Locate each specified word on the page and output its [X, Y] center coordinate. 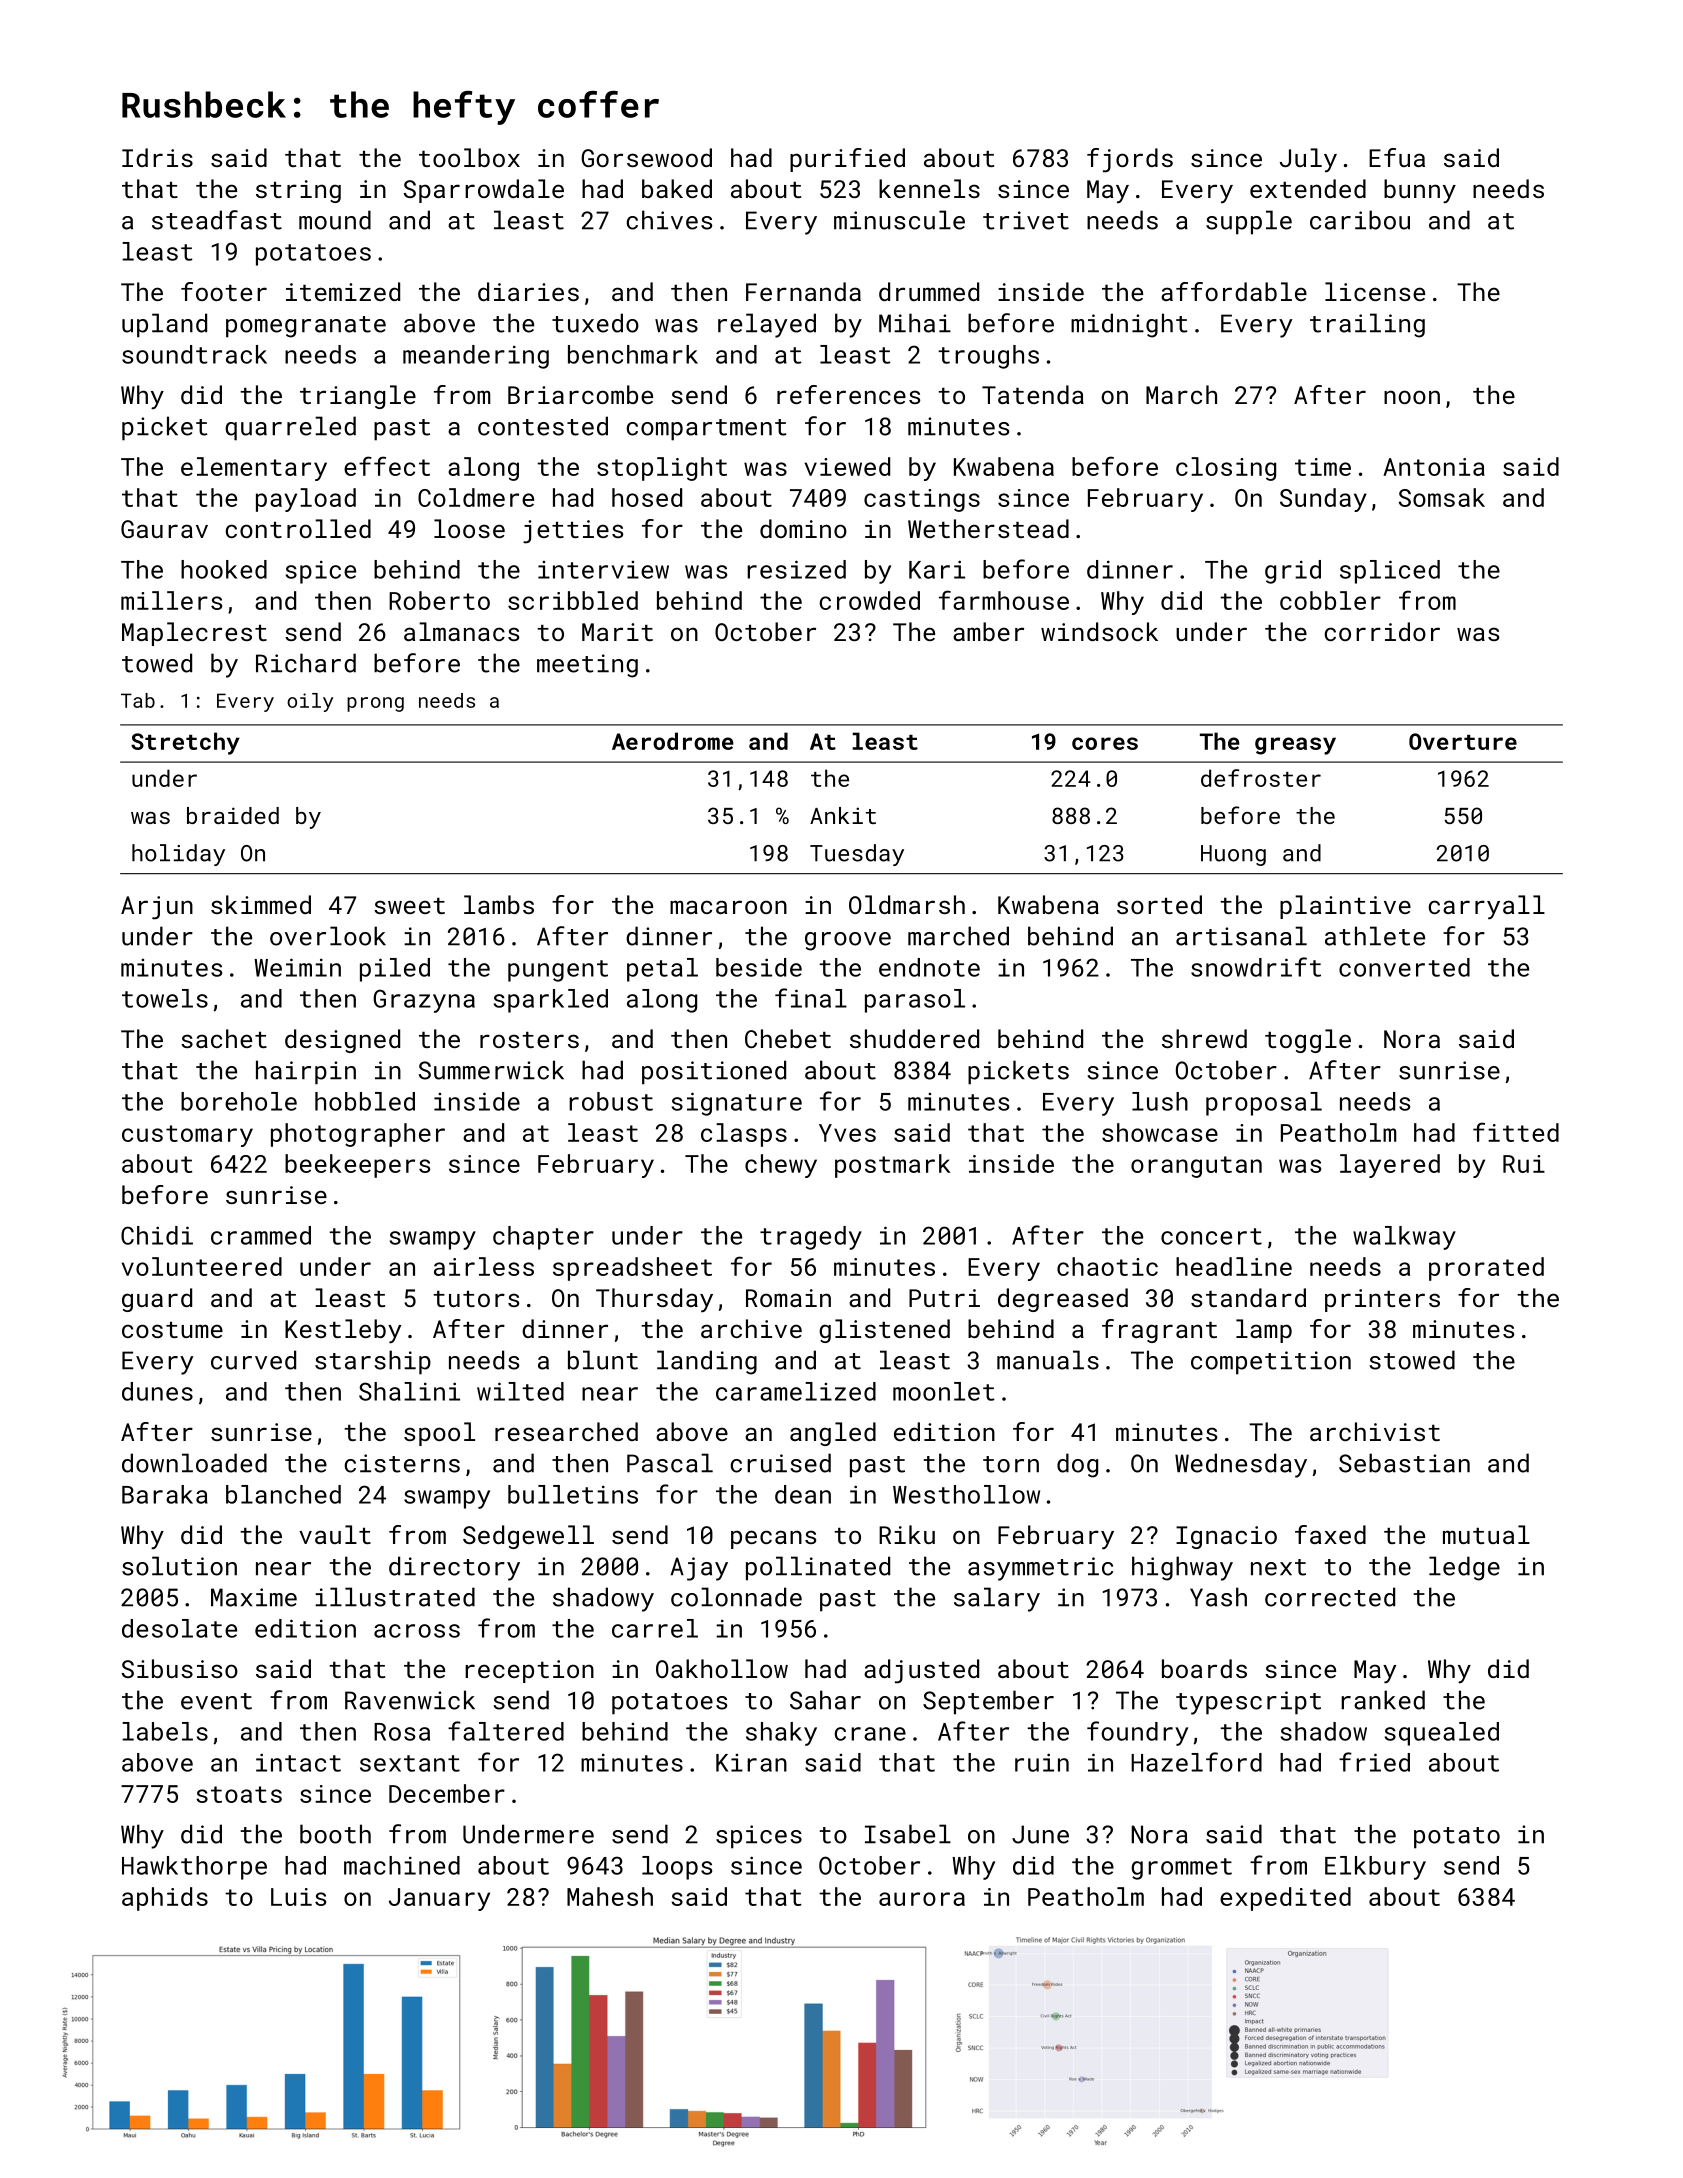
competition [1271, 1363]
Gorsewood [646, 157]
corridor [1382, 631]
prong [375, 704]
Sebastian [1404, 1463]
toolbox [469, 157]
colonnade [736, 1597]
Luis [298, 1897]
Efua [1397, 157]
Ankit [843, 815]
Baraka [165, 1494]
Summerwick [491, 1070]
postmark [893, 1166]
